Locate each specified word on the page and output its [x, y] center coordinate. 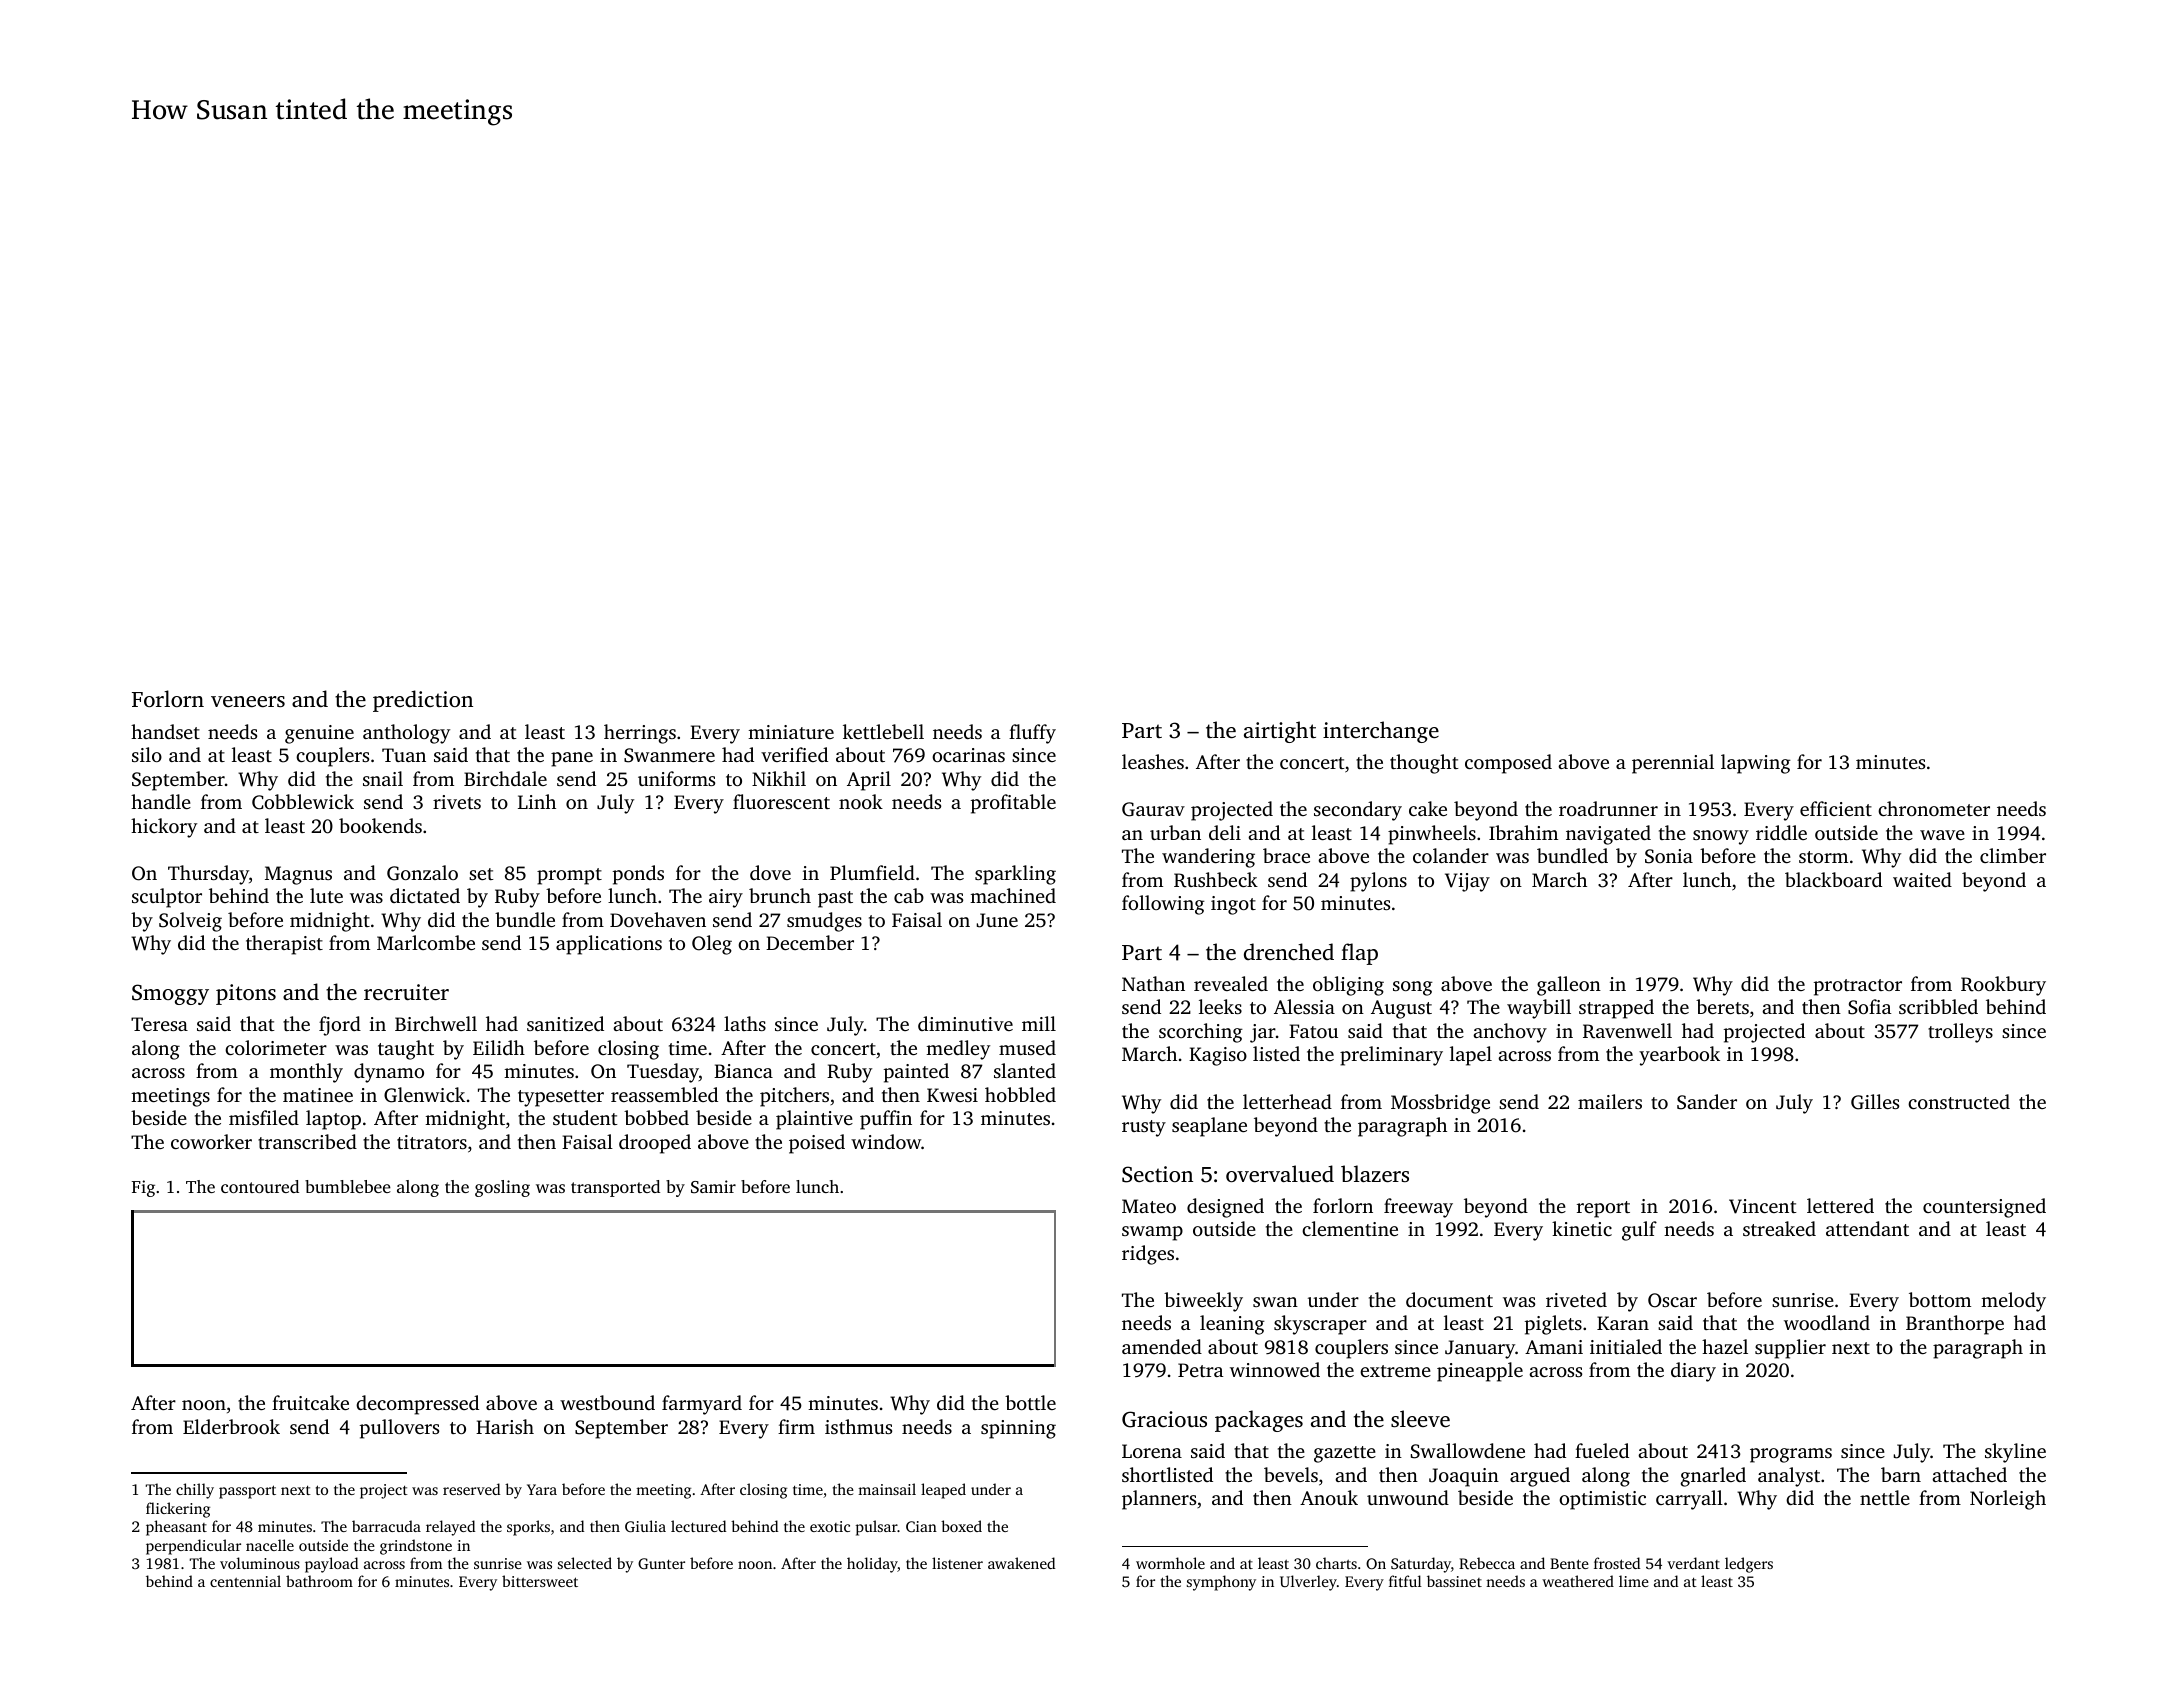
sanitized [565, 1023]
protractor [1858, 987]
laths [745, 1023]
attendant [1867, 1228]
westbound [607, 1402]
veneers [248, 701]
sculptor [167, 898]
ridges [1148, 1255]
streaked [1779, 1228]
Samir [713, 1187]
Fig [143, 1188]
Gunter [661, 1563]
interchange [1381, 732]
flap [1359, 954]
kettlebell [883, 731]
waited [1922, 879]
